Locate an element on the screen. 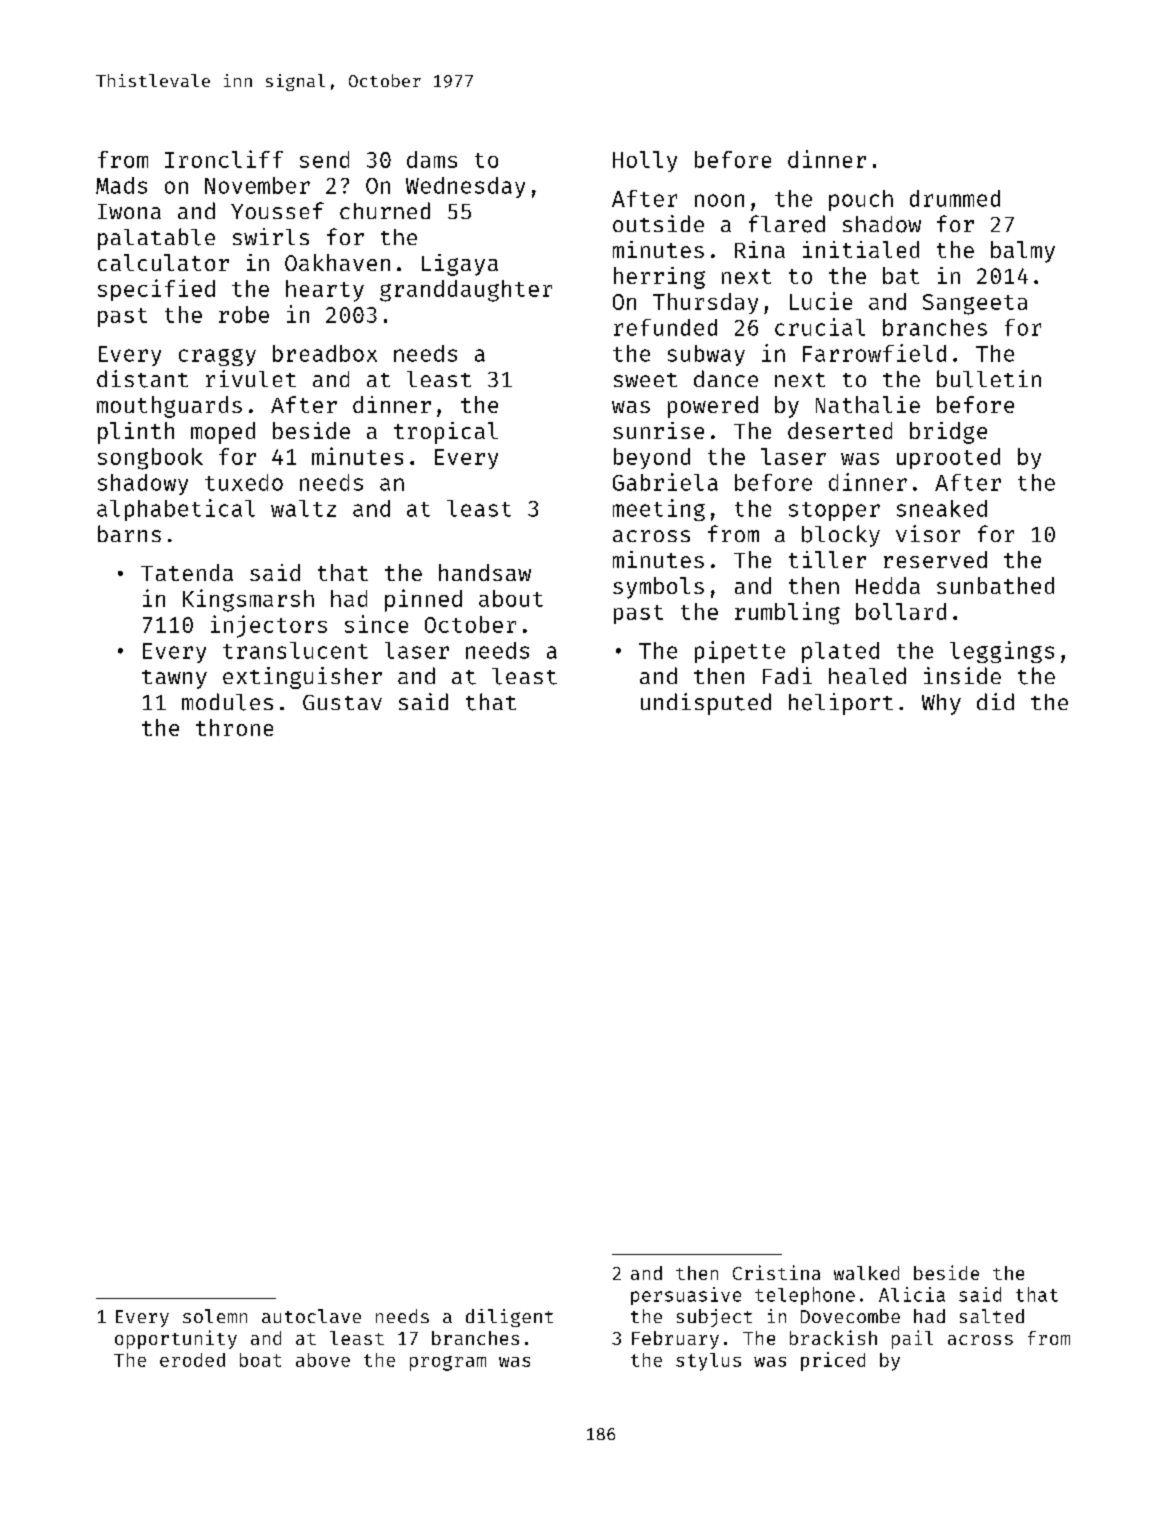  heliport is located at coordinates (841, 704).
